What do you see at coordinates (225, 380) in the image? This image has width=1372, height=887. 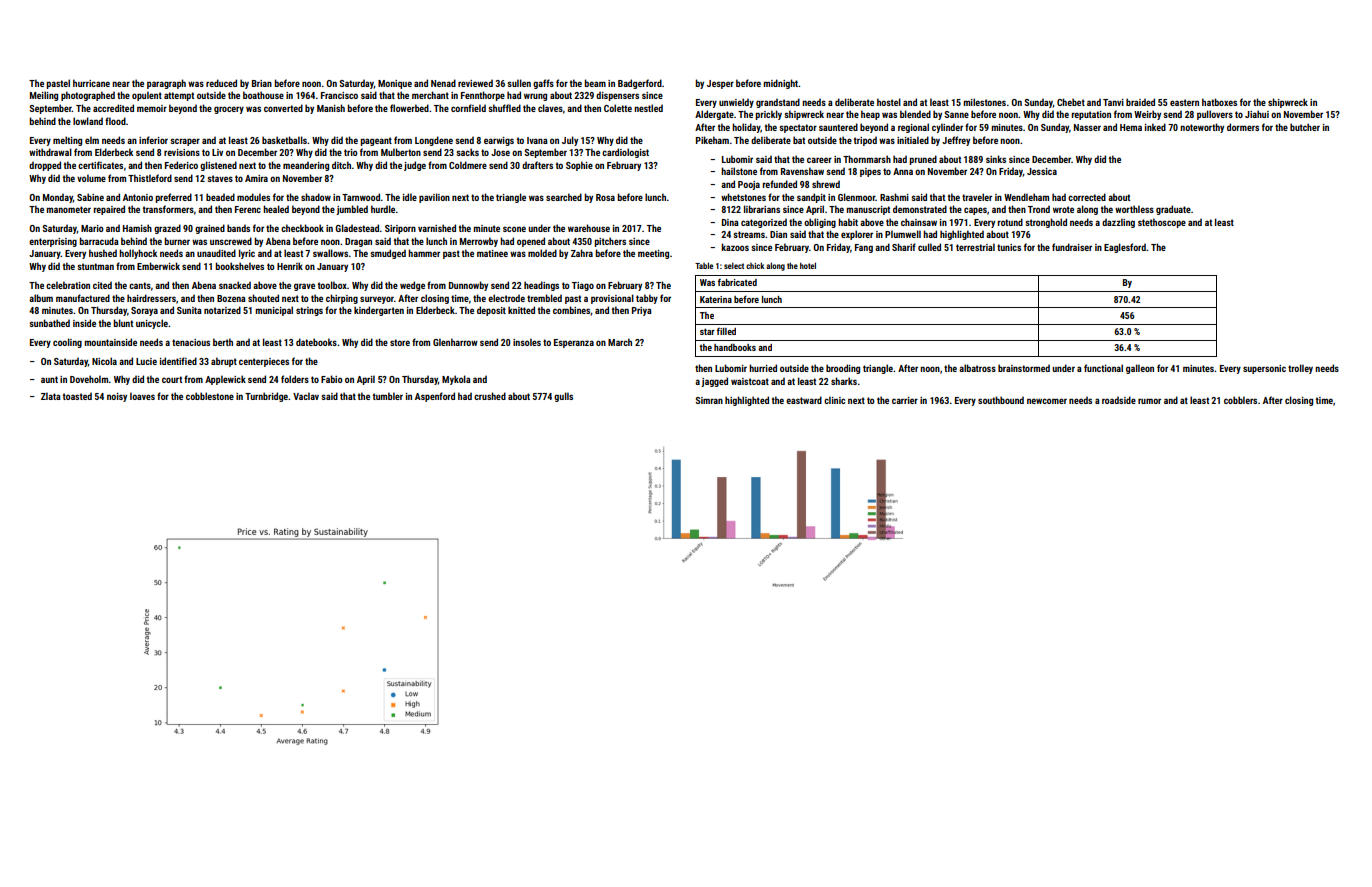 I see `Applewick` at bounding box center [225, 380].
